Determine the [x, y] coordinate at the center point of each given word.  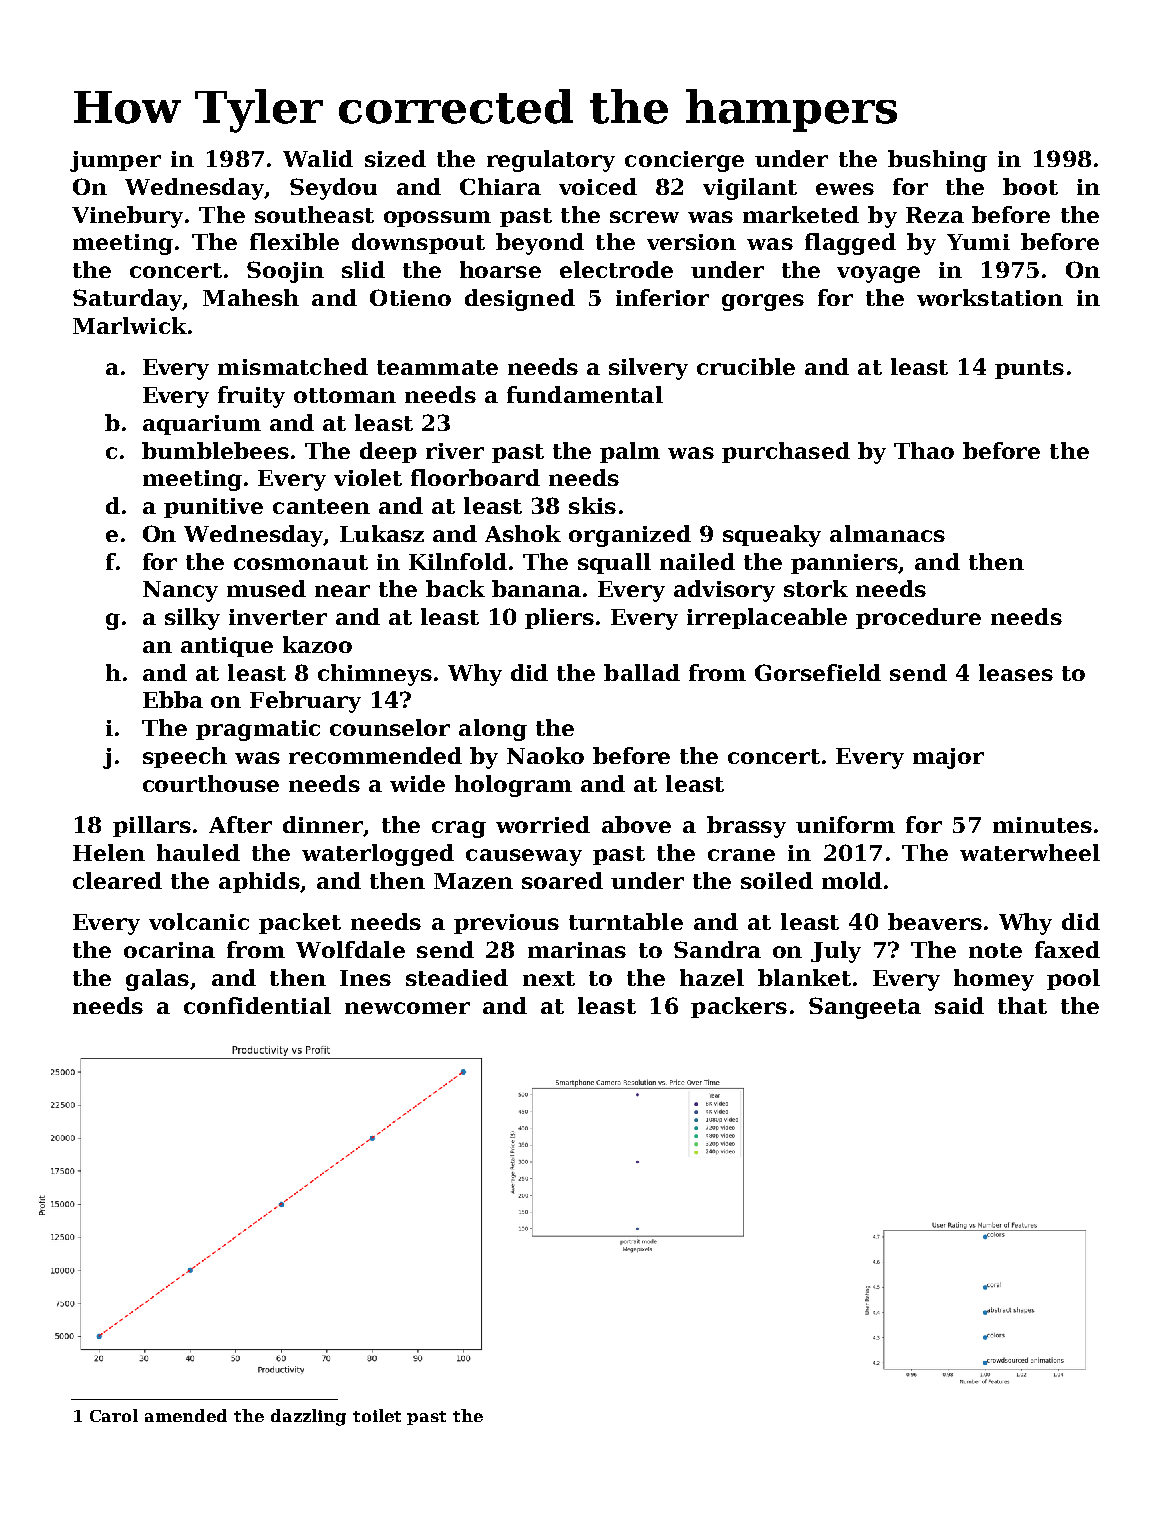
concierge [684, 161]
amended [186, 1415]
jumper [115, 161]
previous [506, 924]
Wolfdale [350, 949]
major [948, 758]
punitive [213, 508]
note [995, 950]
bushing [937, 161]
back [455, 588]
